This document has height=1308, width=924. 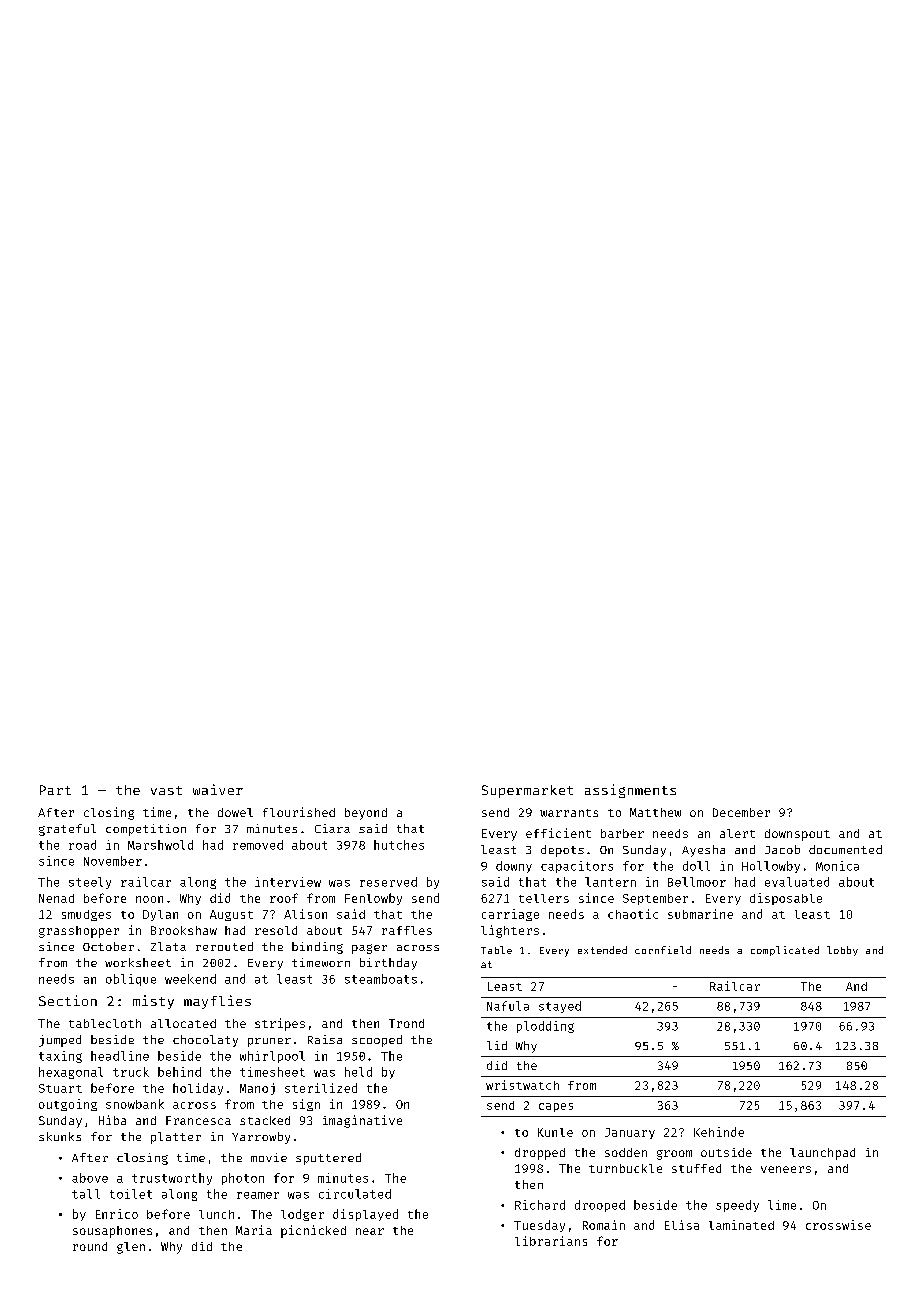 I want to click on tellers, so click(x=544, y=898).
